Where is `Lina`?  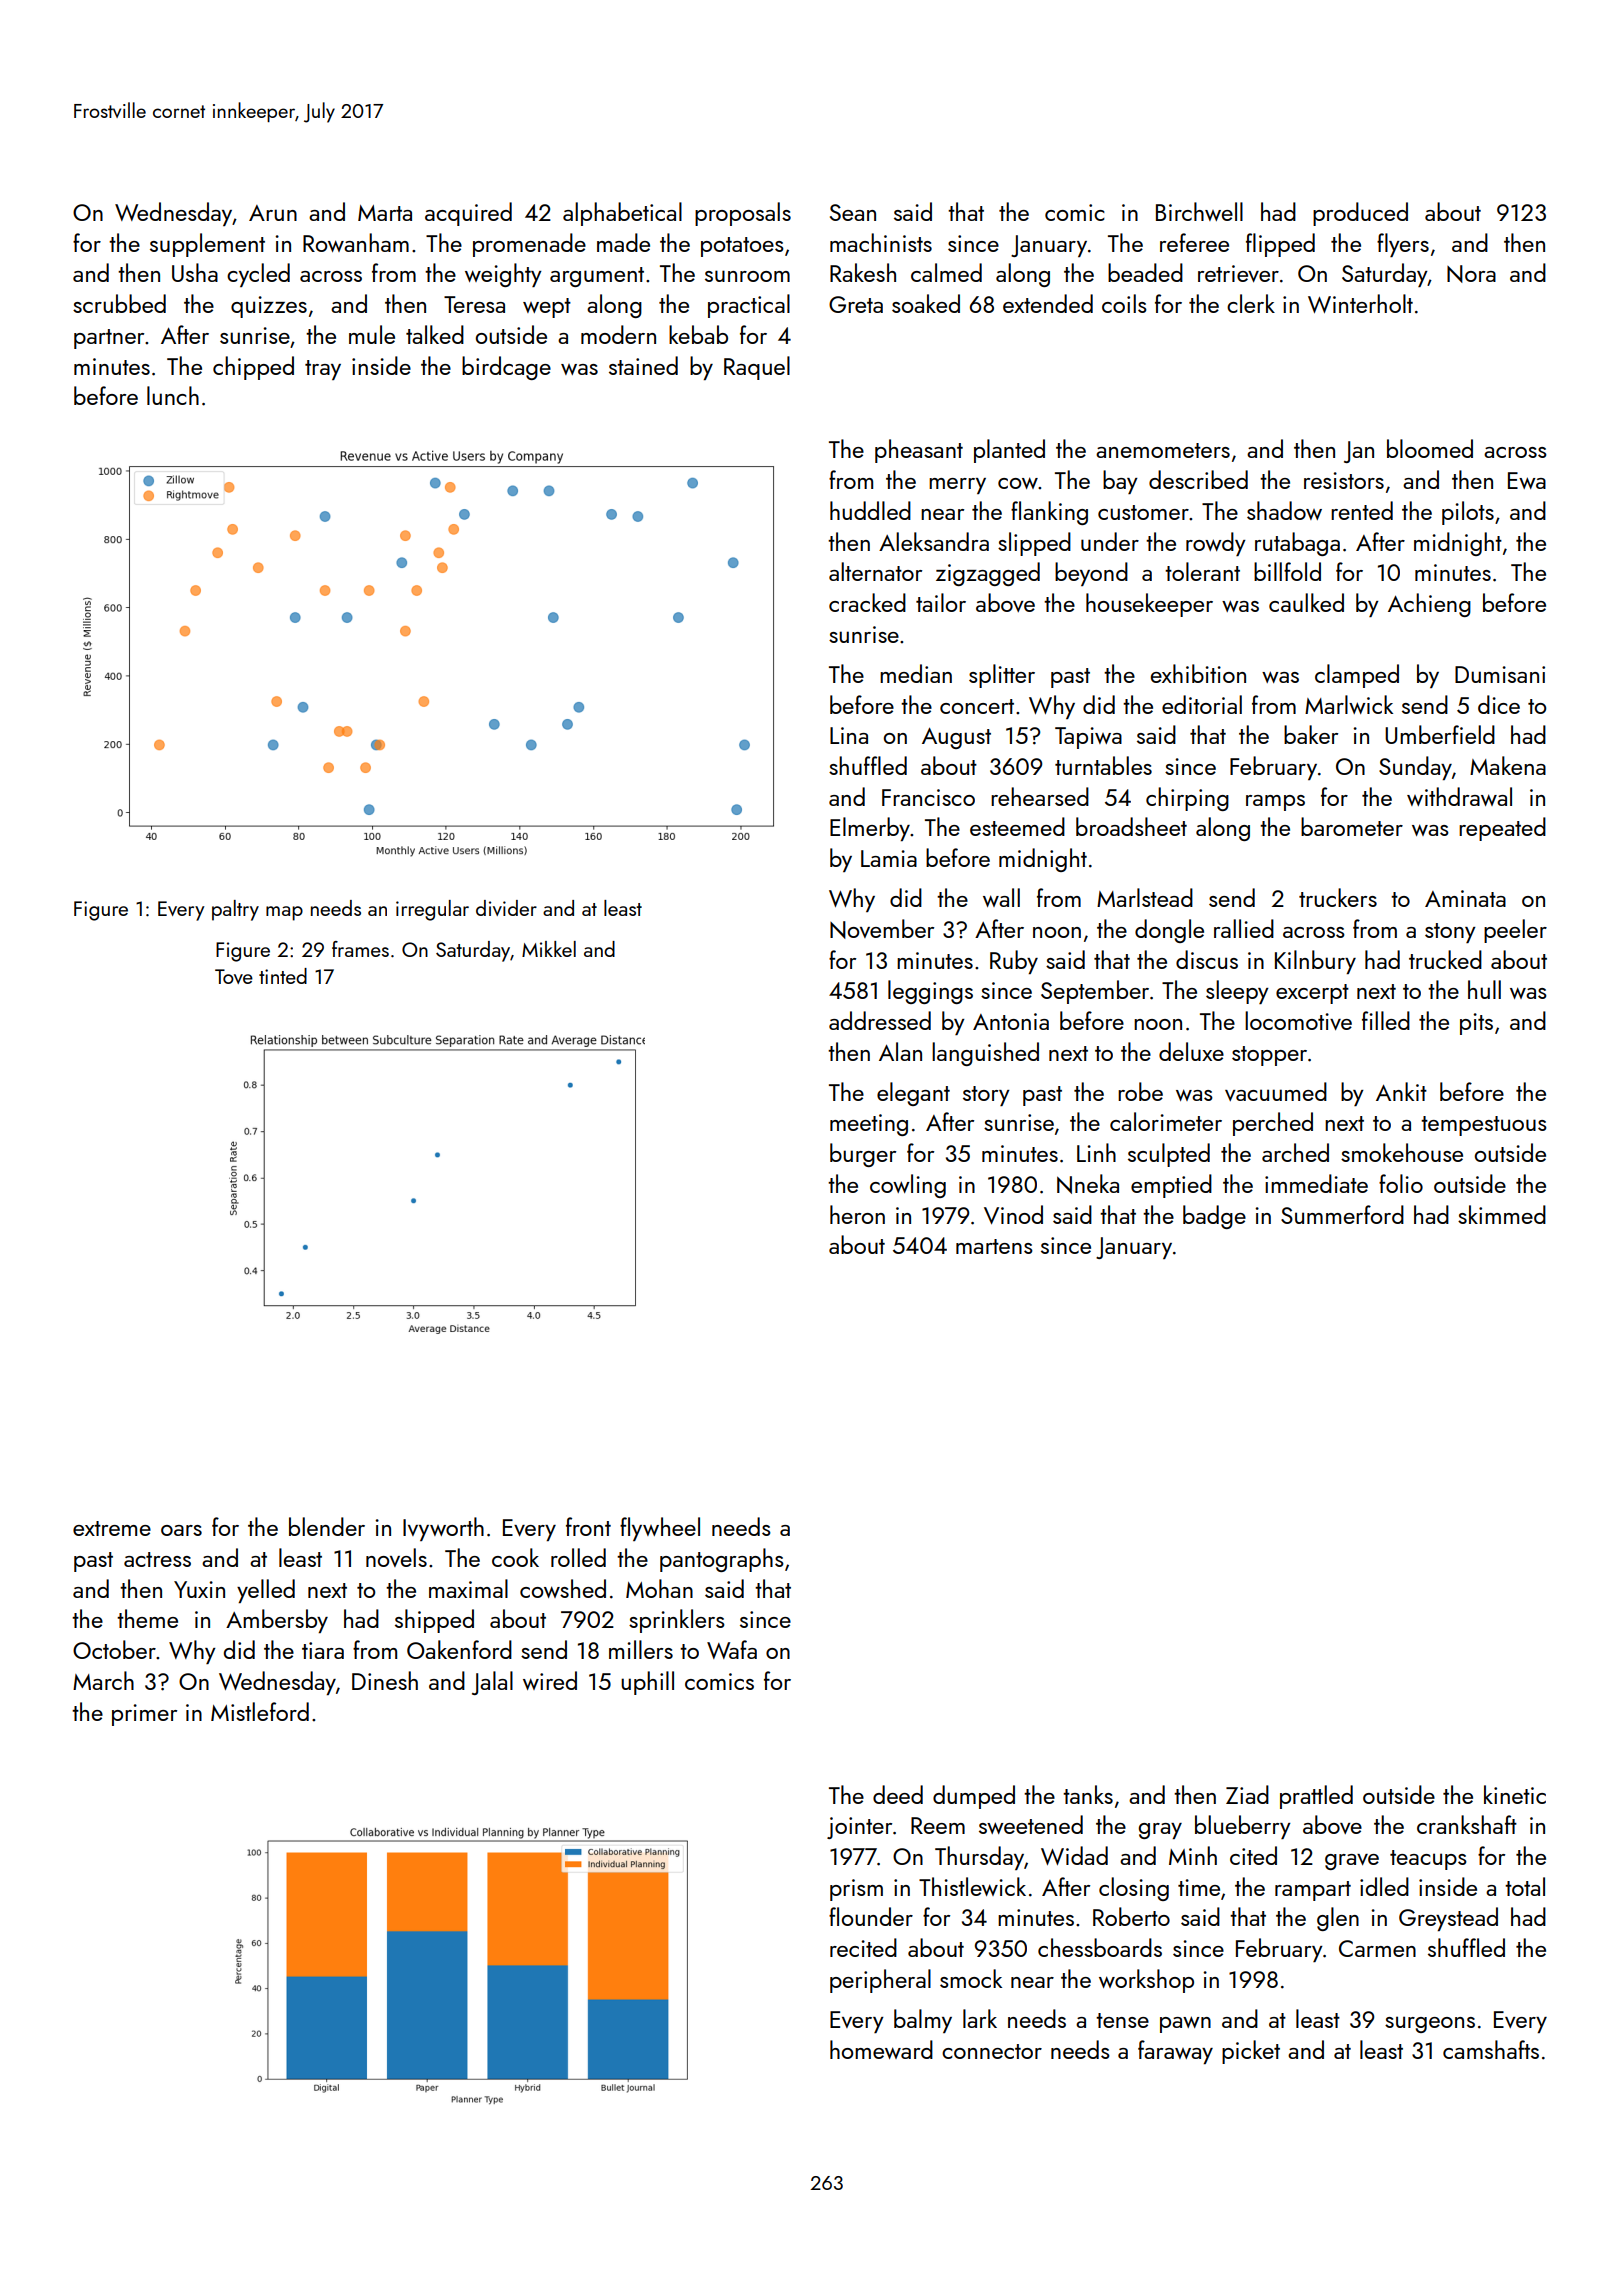
Lina is located at coordinates (849, 735).
